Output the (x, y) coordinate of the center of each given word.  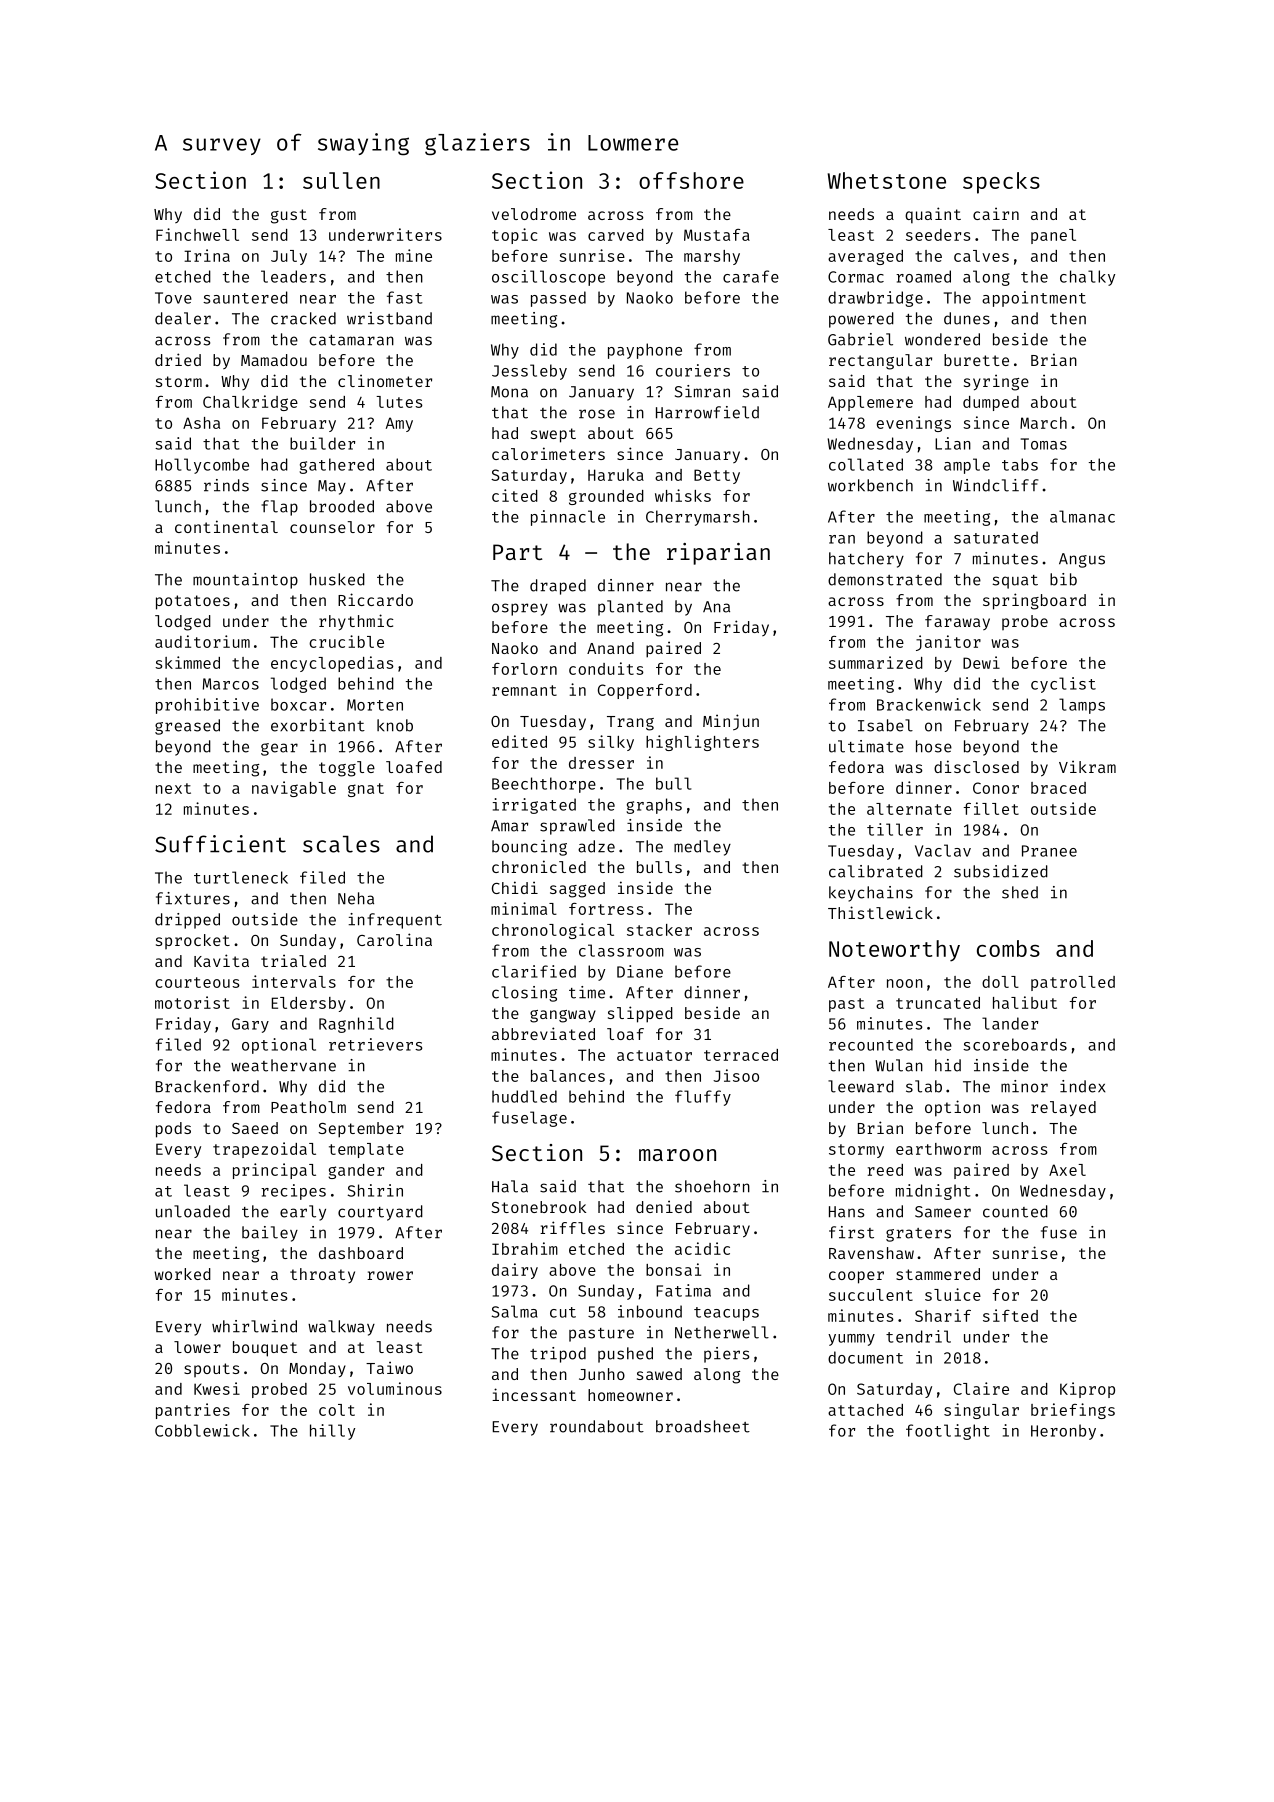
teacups (726, 1314)
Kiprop (1087, 1390)
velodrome (534, 214)
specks (1001, 183)
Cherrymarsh (698, 518)
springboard (1034, 601)
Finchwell (197, 234)
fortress (606, 909)
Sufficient (220, 844)
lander (1010, 1023)
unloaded (193, 1211)
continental (226, 526)
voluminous (395, 1388)
